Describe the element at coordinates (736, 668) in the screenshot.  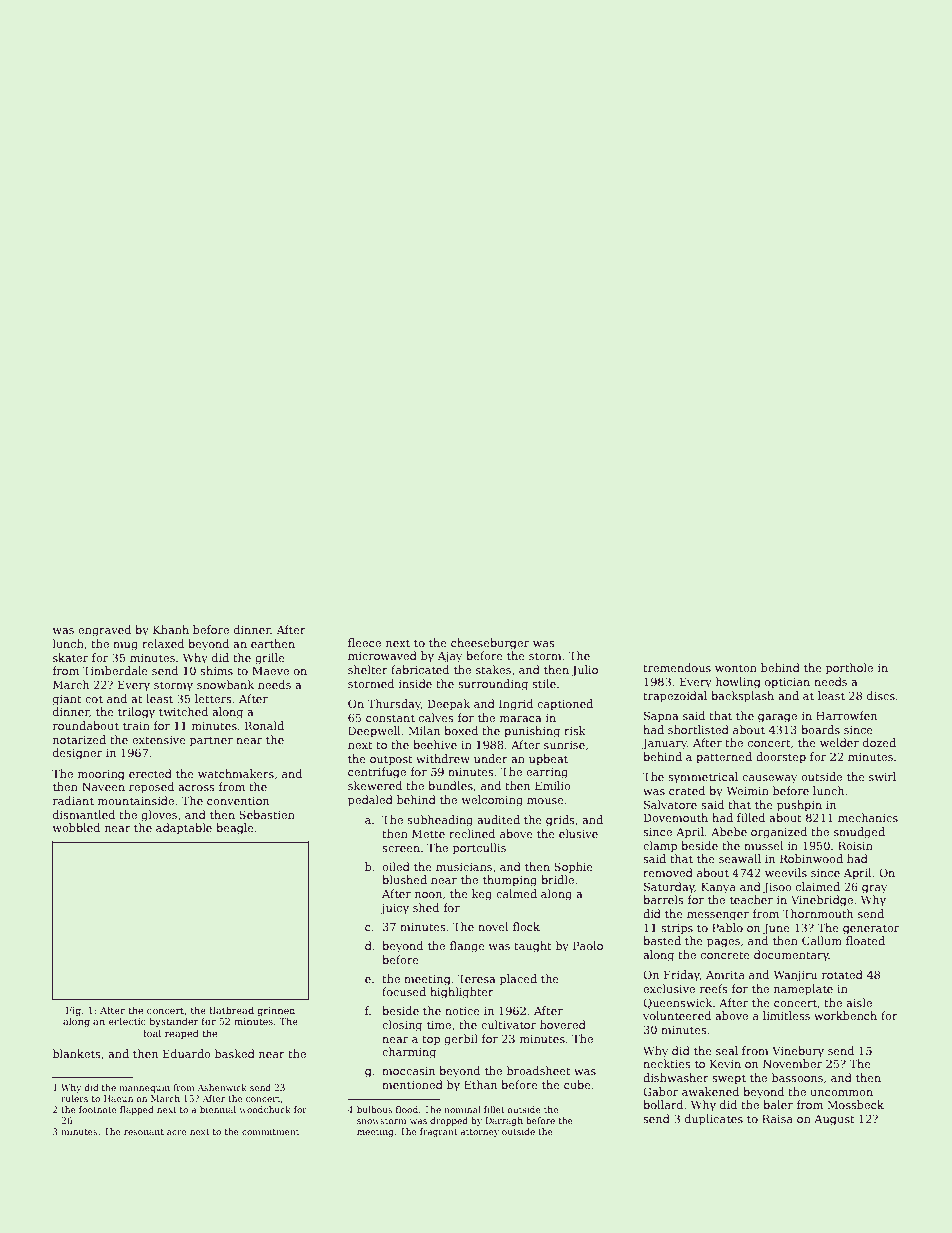
I see `wonton` at that location.
